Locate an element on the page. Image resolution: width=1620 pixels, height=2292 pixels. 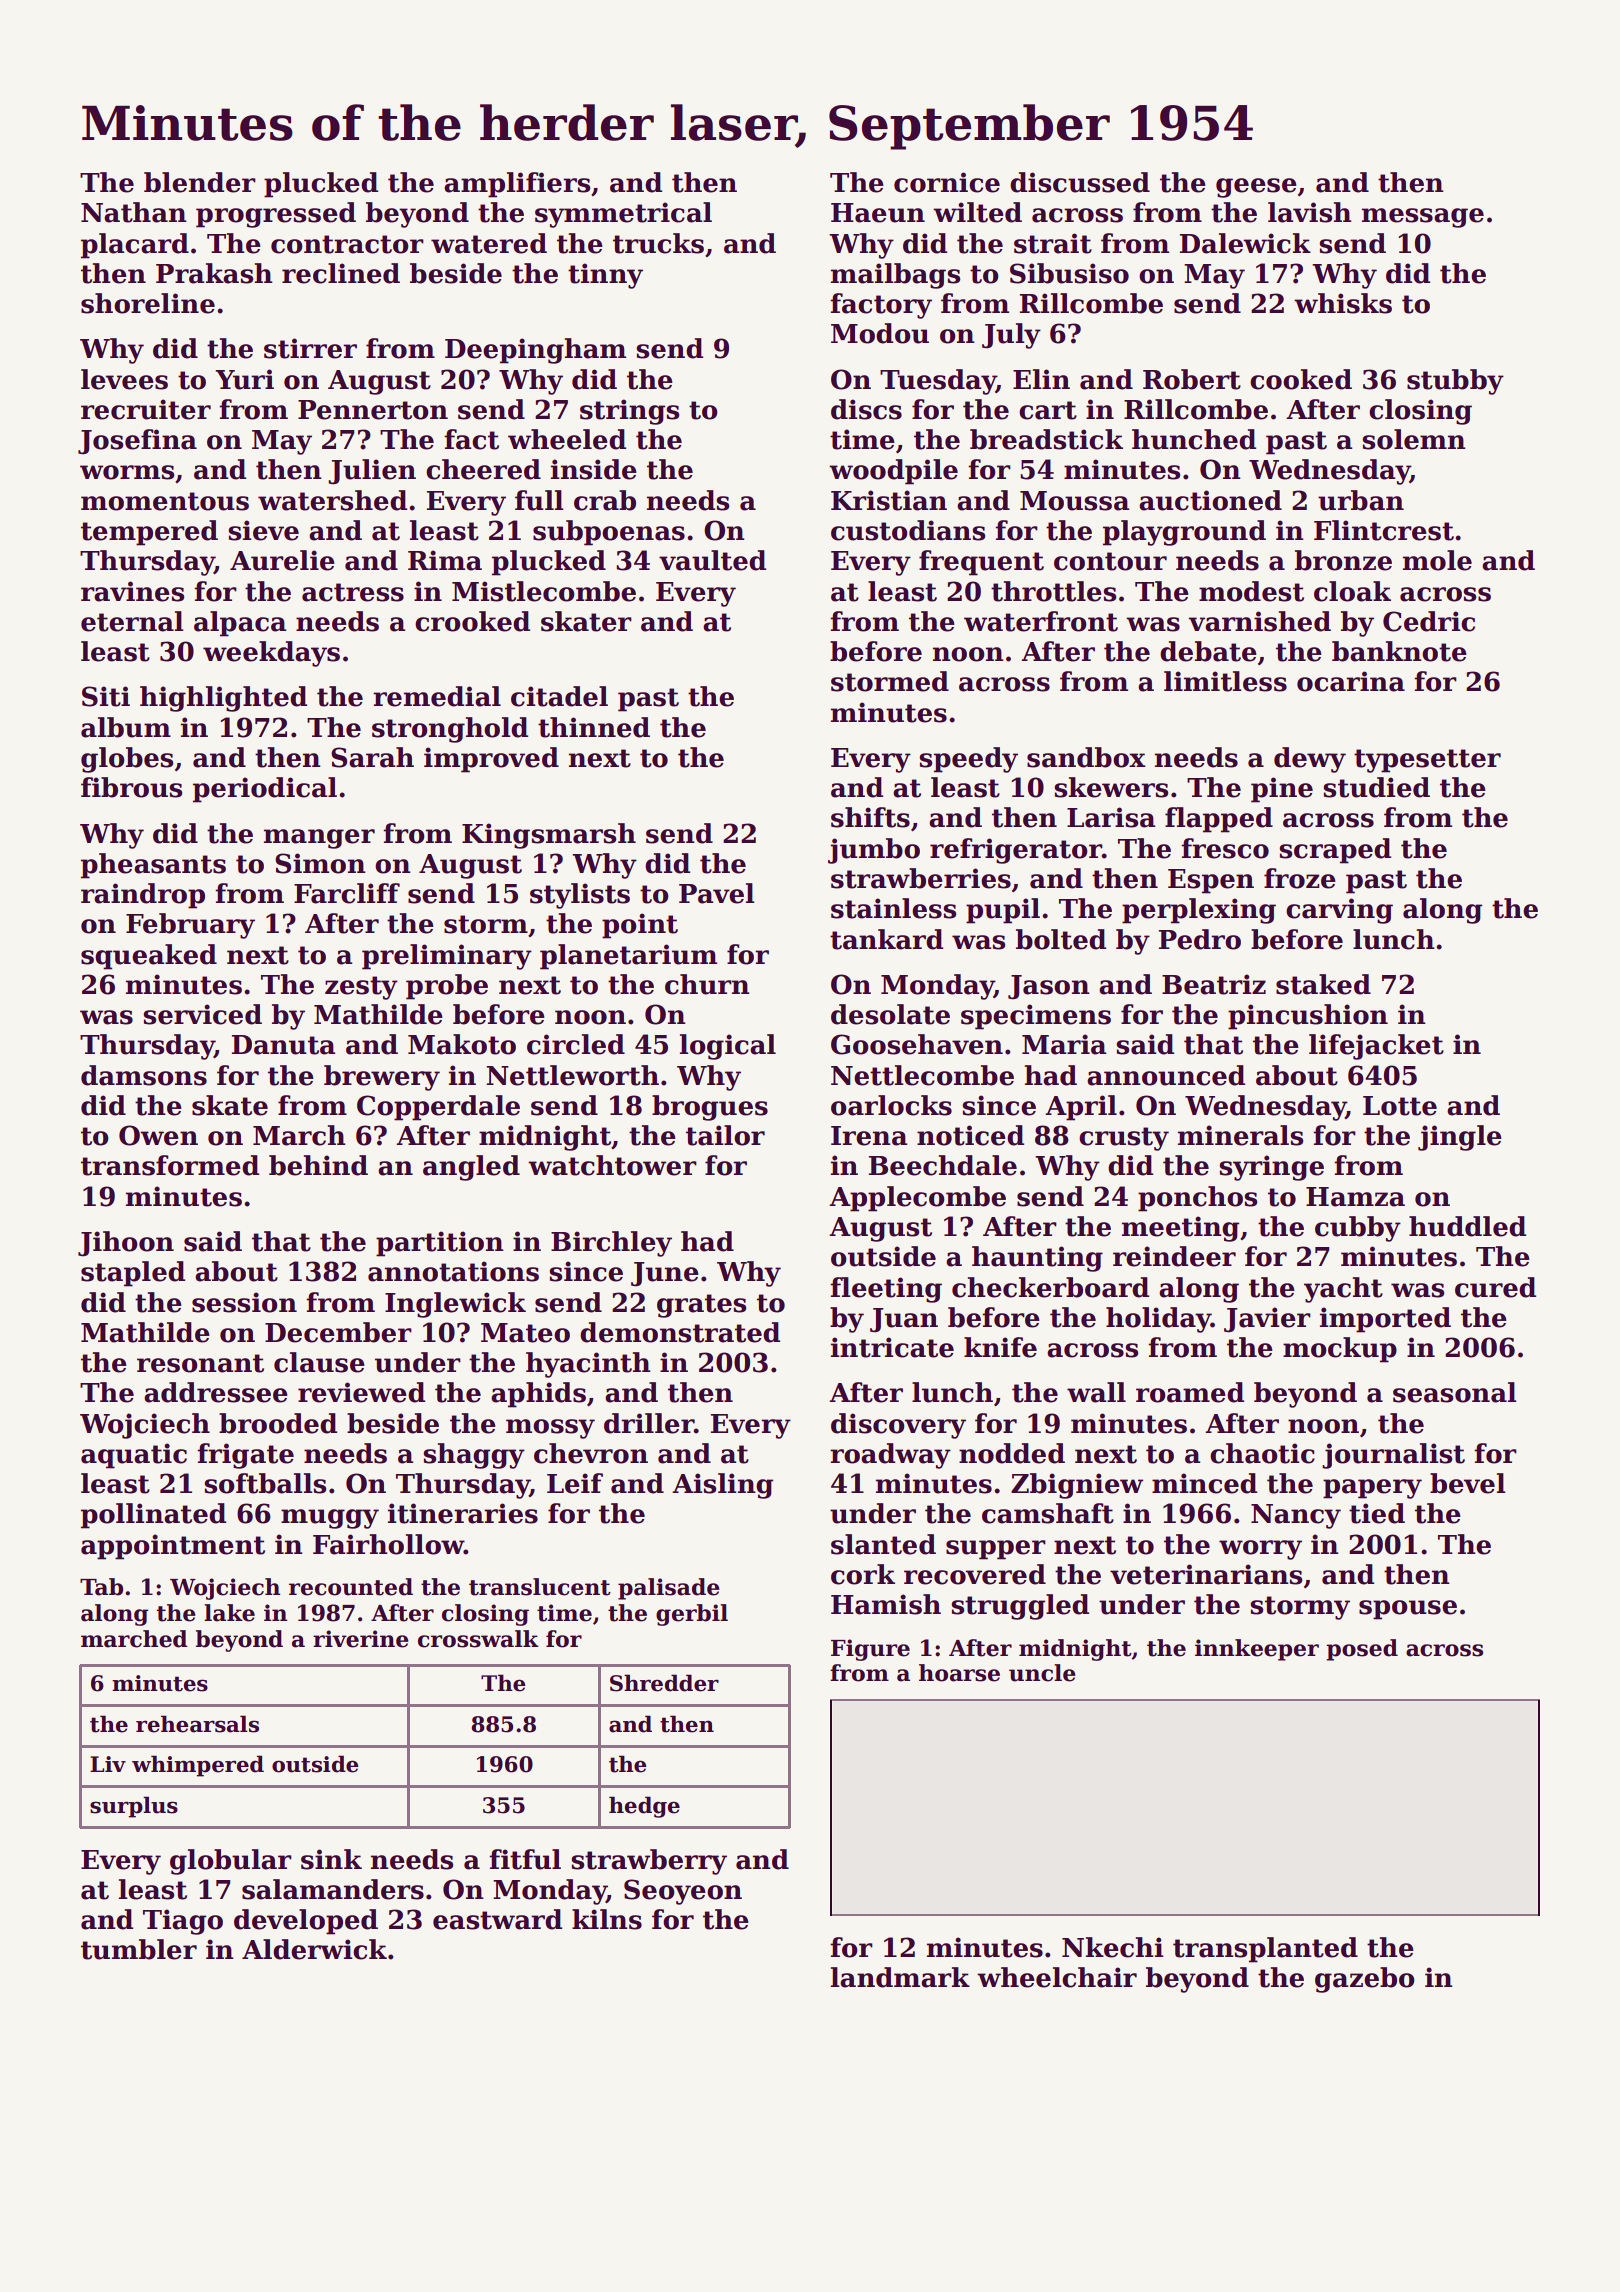
amplifiers is located at coordinates (517, 185).
